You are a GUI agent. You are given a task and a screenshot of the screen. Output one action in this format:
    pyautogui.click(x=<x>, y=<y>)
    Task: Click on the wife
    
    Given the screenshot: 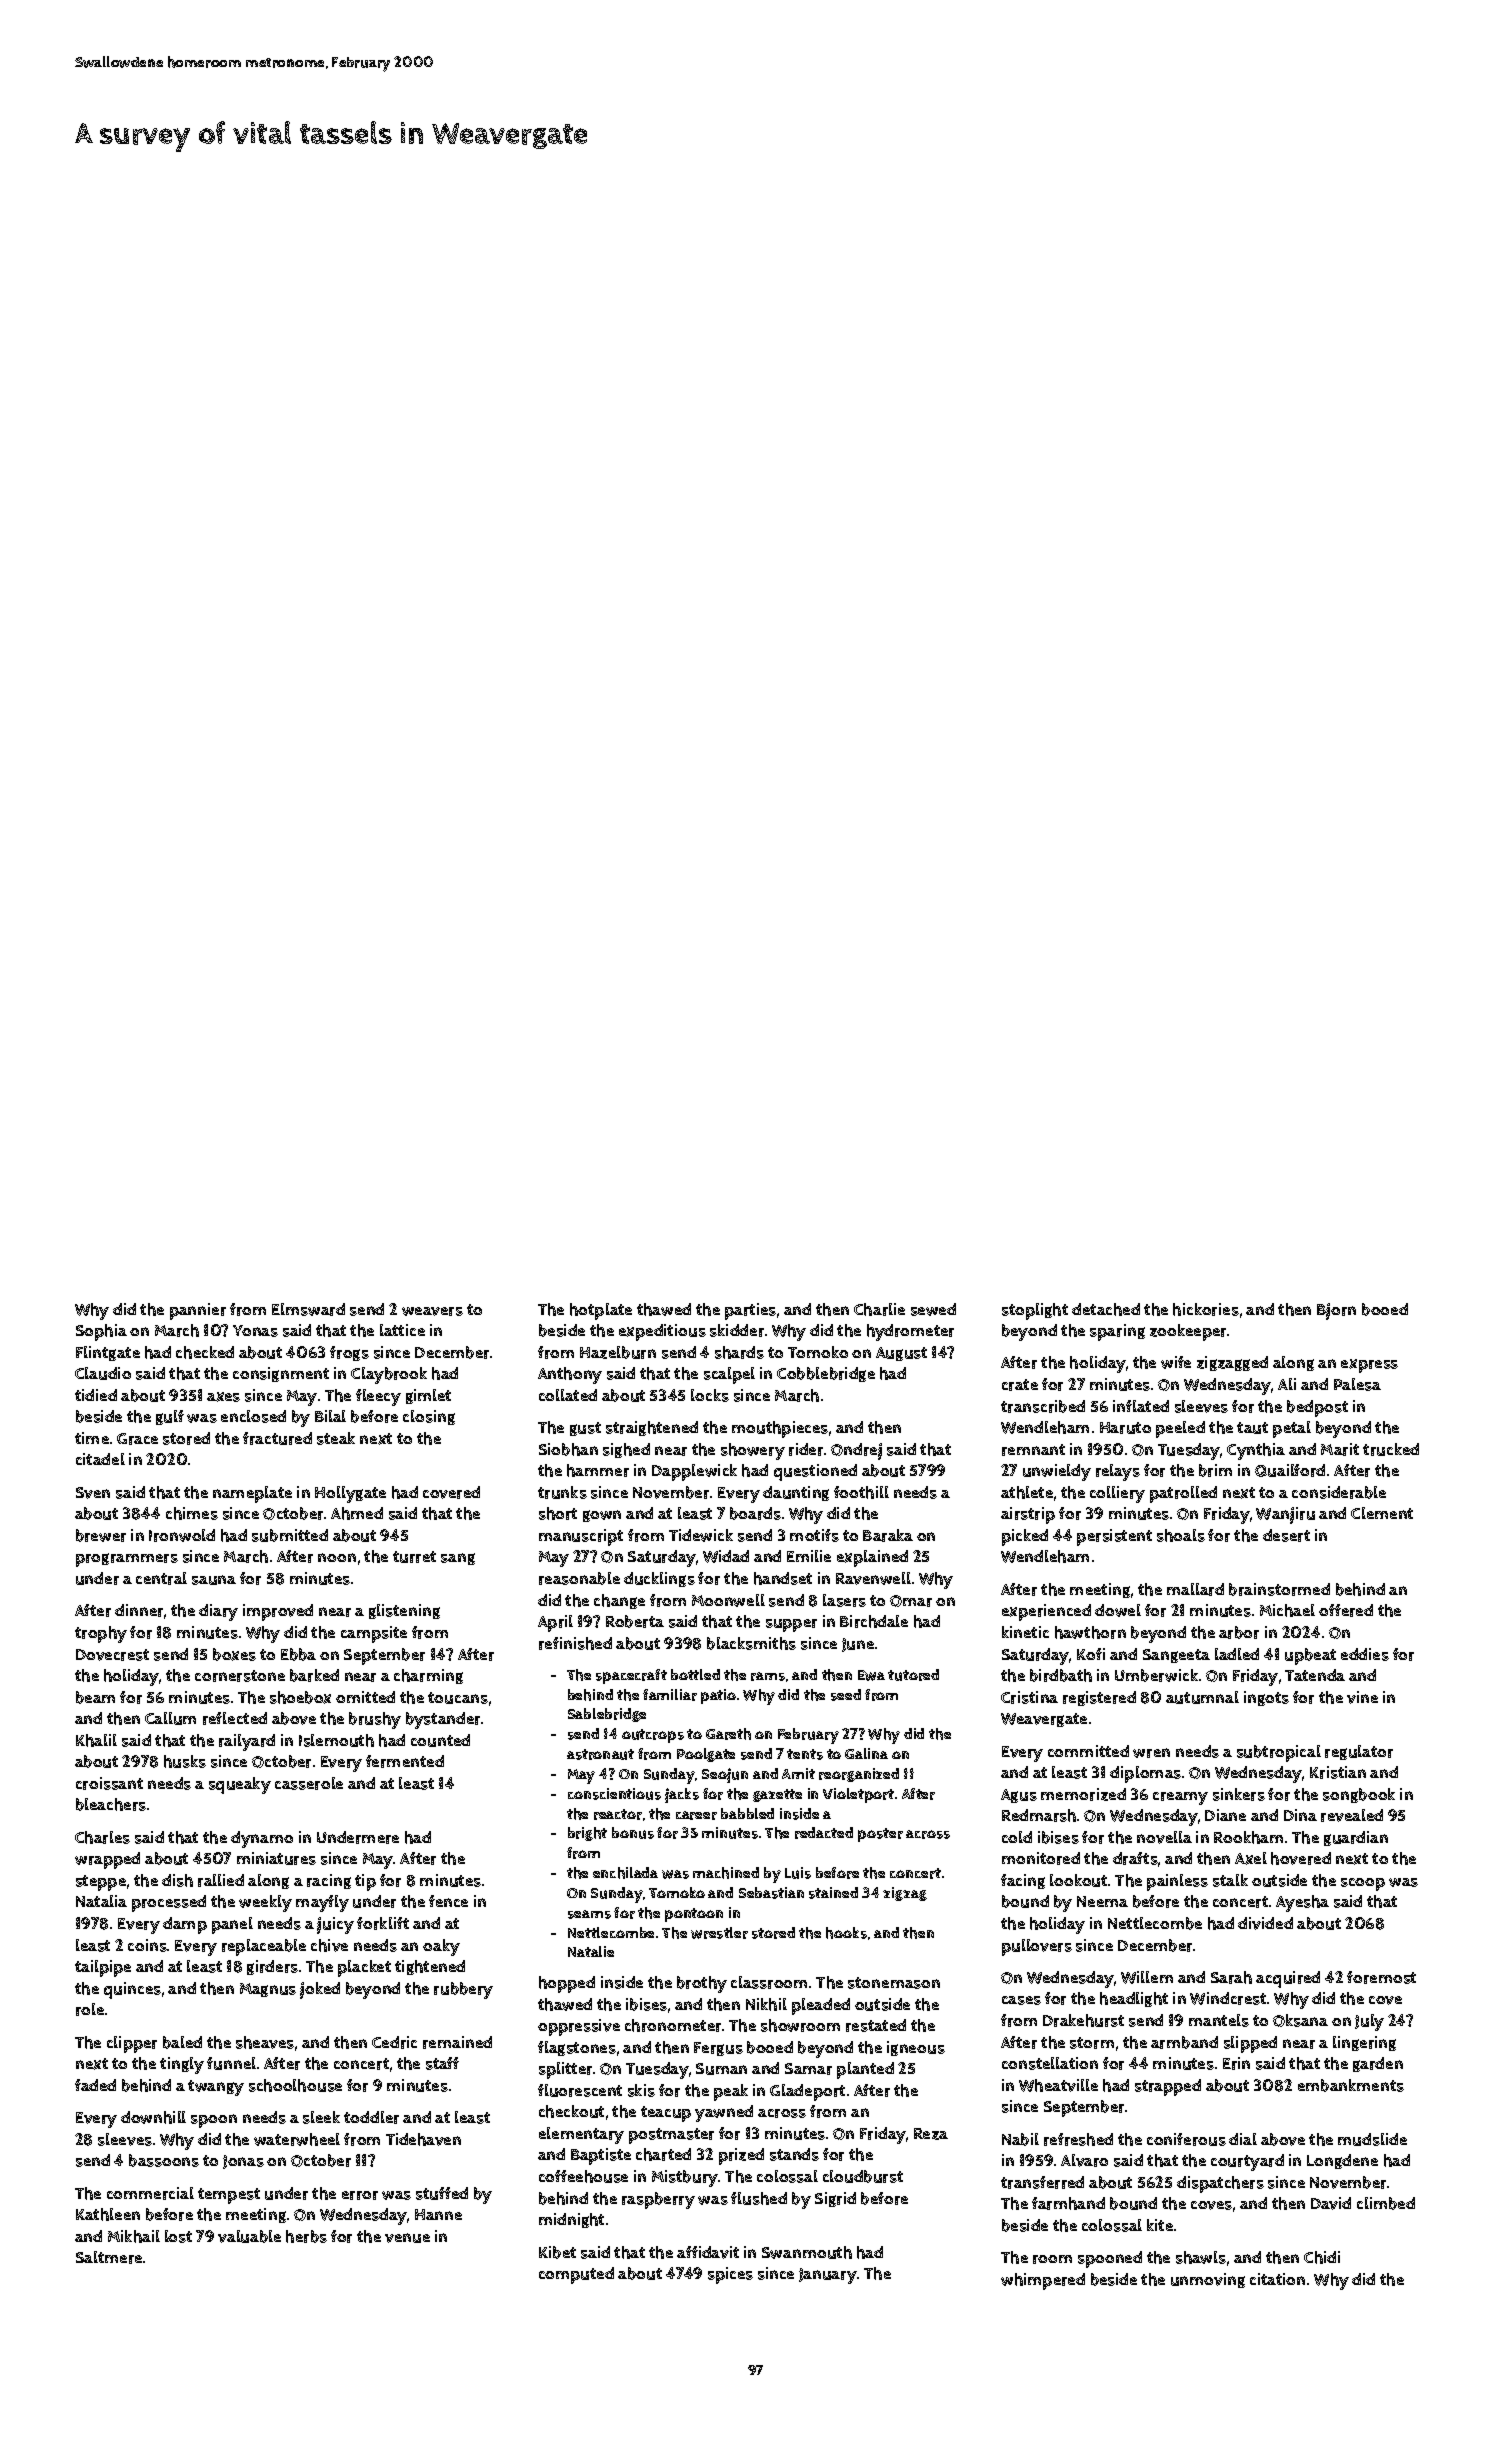 What is the action you would take?
    pyautogui.click(x=1176, y=1362)
